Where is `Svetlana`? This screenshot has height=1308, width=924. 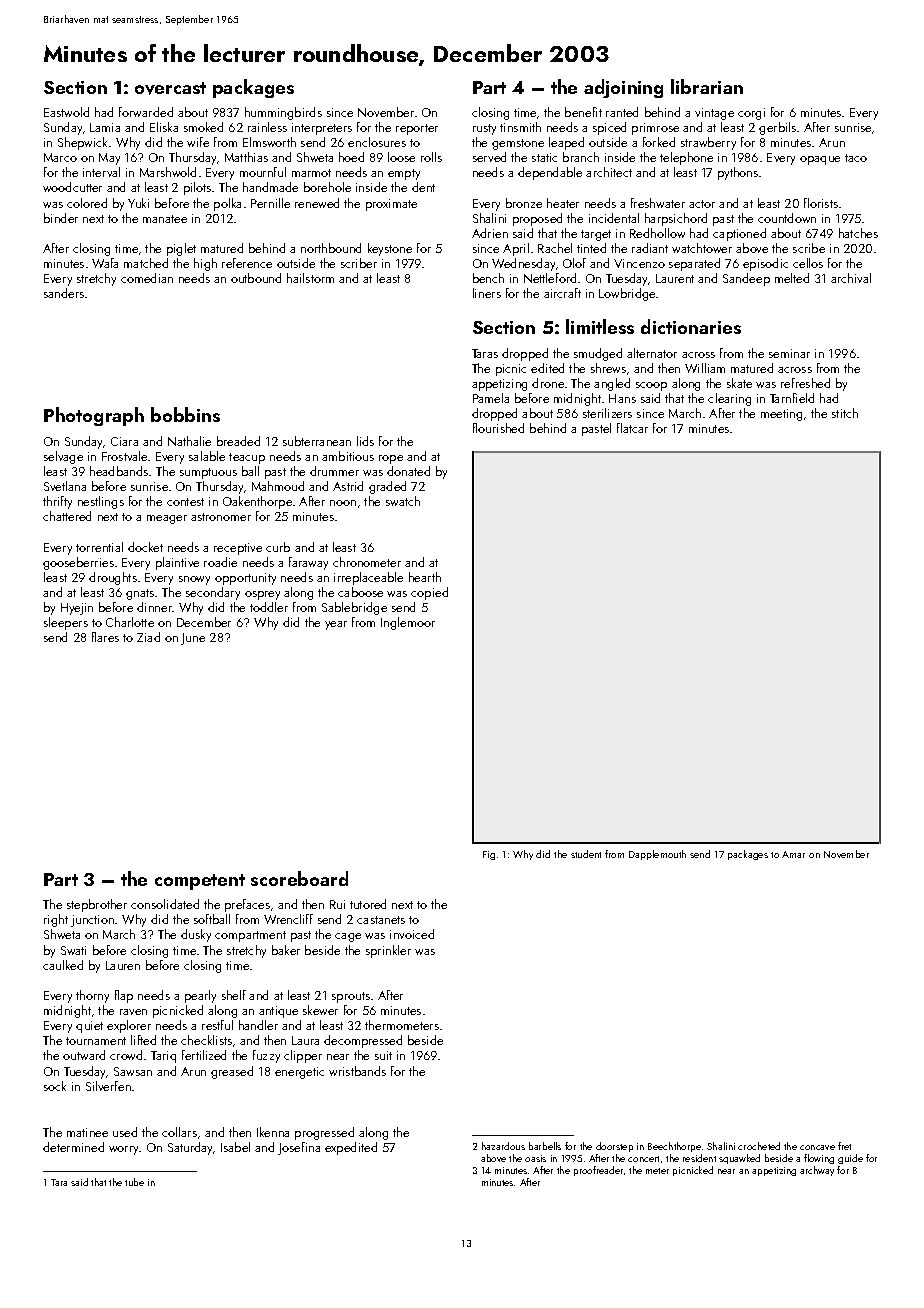 Svetlana is located at coordinates (65, 486).
